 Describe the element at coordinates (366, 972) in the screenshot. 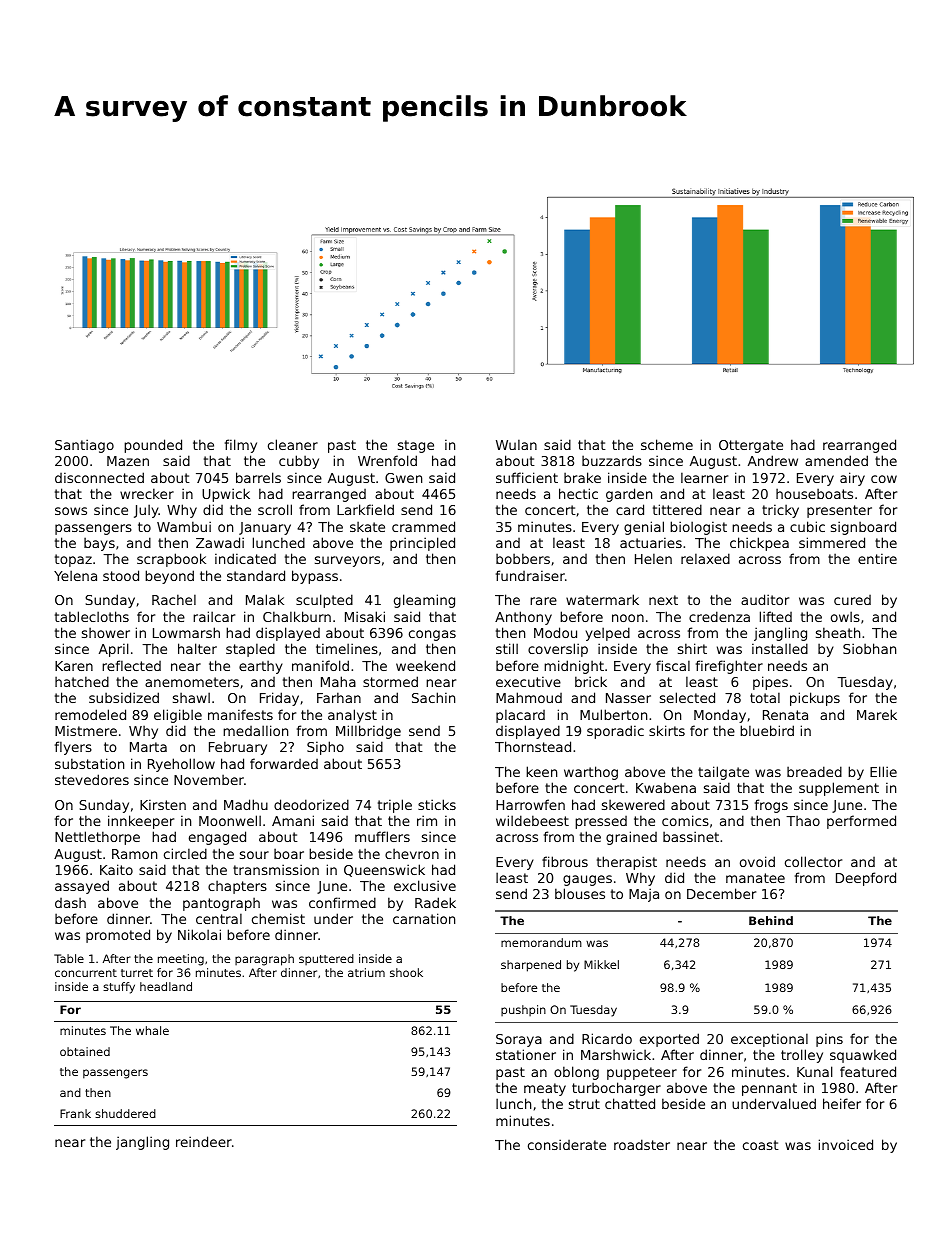

I see `atrium` at that location.
